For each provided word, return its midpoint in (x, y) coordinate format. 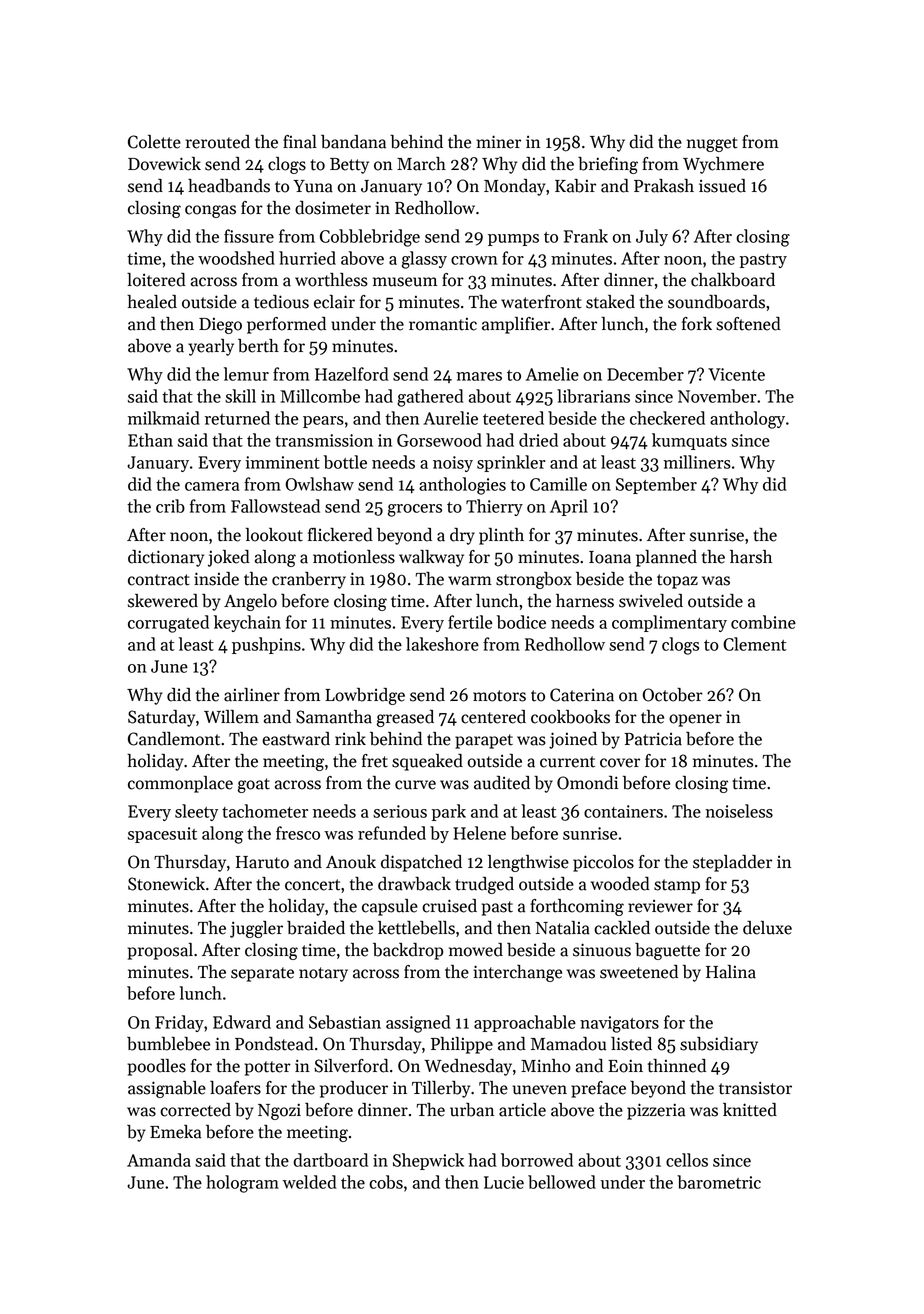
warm (470, 581)
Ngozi (279, 1111)
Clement (754, 644)
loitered (156, 280)
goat (254, 785)
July (652, 237)
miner (498, 142)
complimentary (669, 623)
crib (170, 506)
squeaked (427, 762)
